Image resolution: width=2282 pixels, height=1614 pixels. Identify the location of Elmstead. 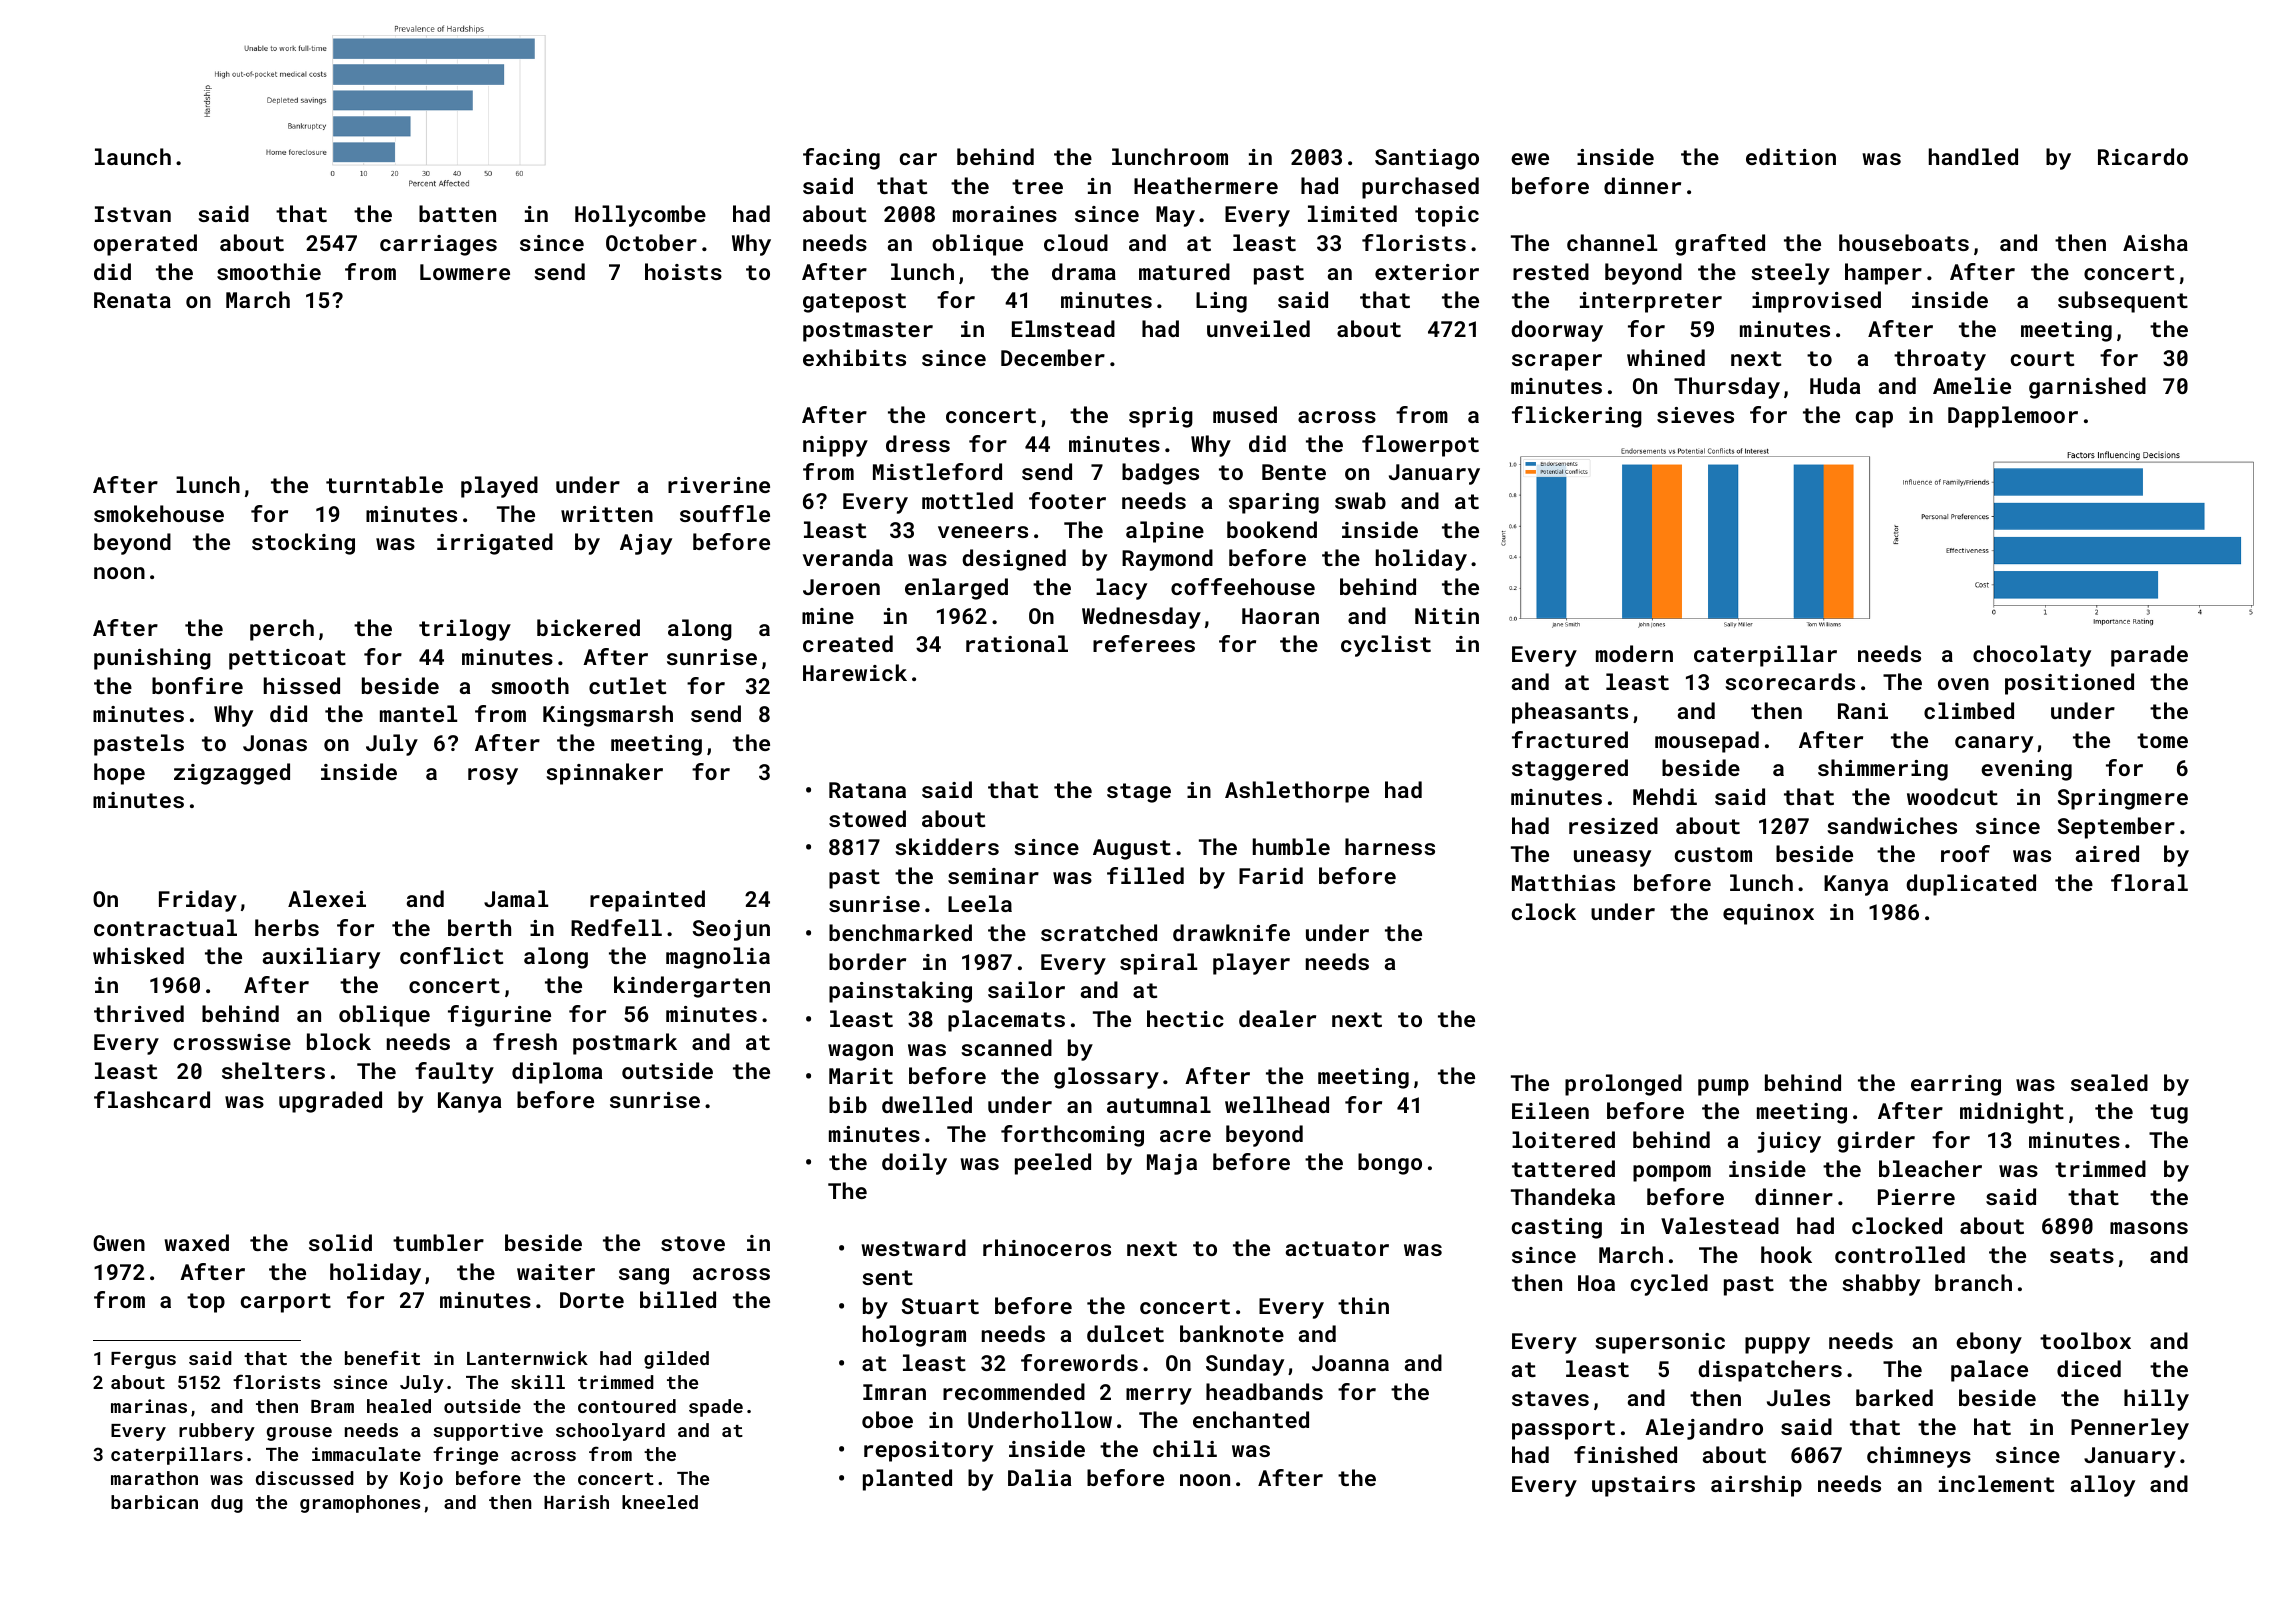
(1063, 328).
